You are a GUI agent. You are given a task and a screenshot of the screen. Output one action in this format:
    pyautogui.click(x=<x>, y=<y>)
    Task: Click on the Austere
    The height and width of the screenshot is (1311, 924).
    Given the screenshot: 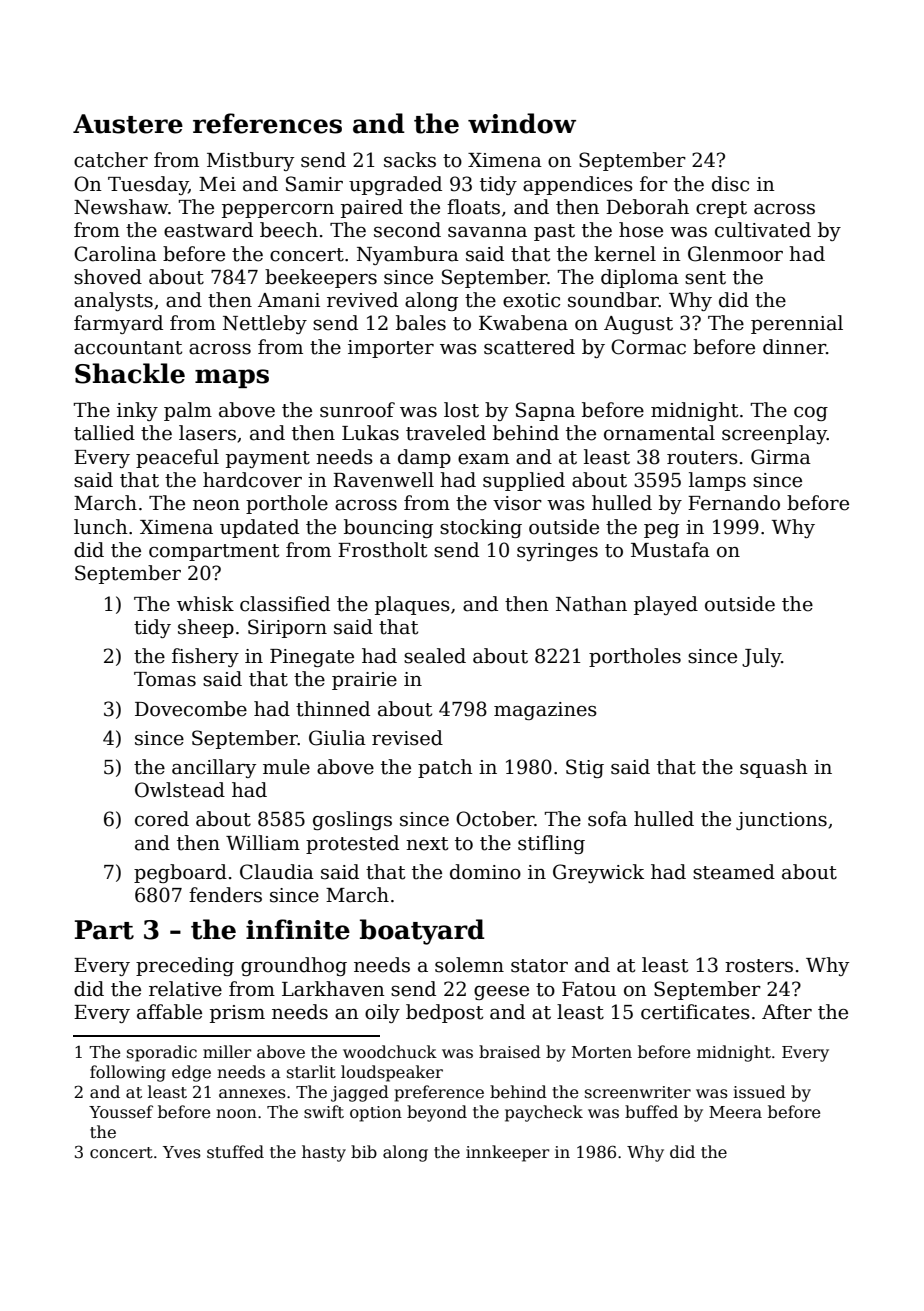 What is the action you would take?
    pyautogui.click(x=128, y=124)
